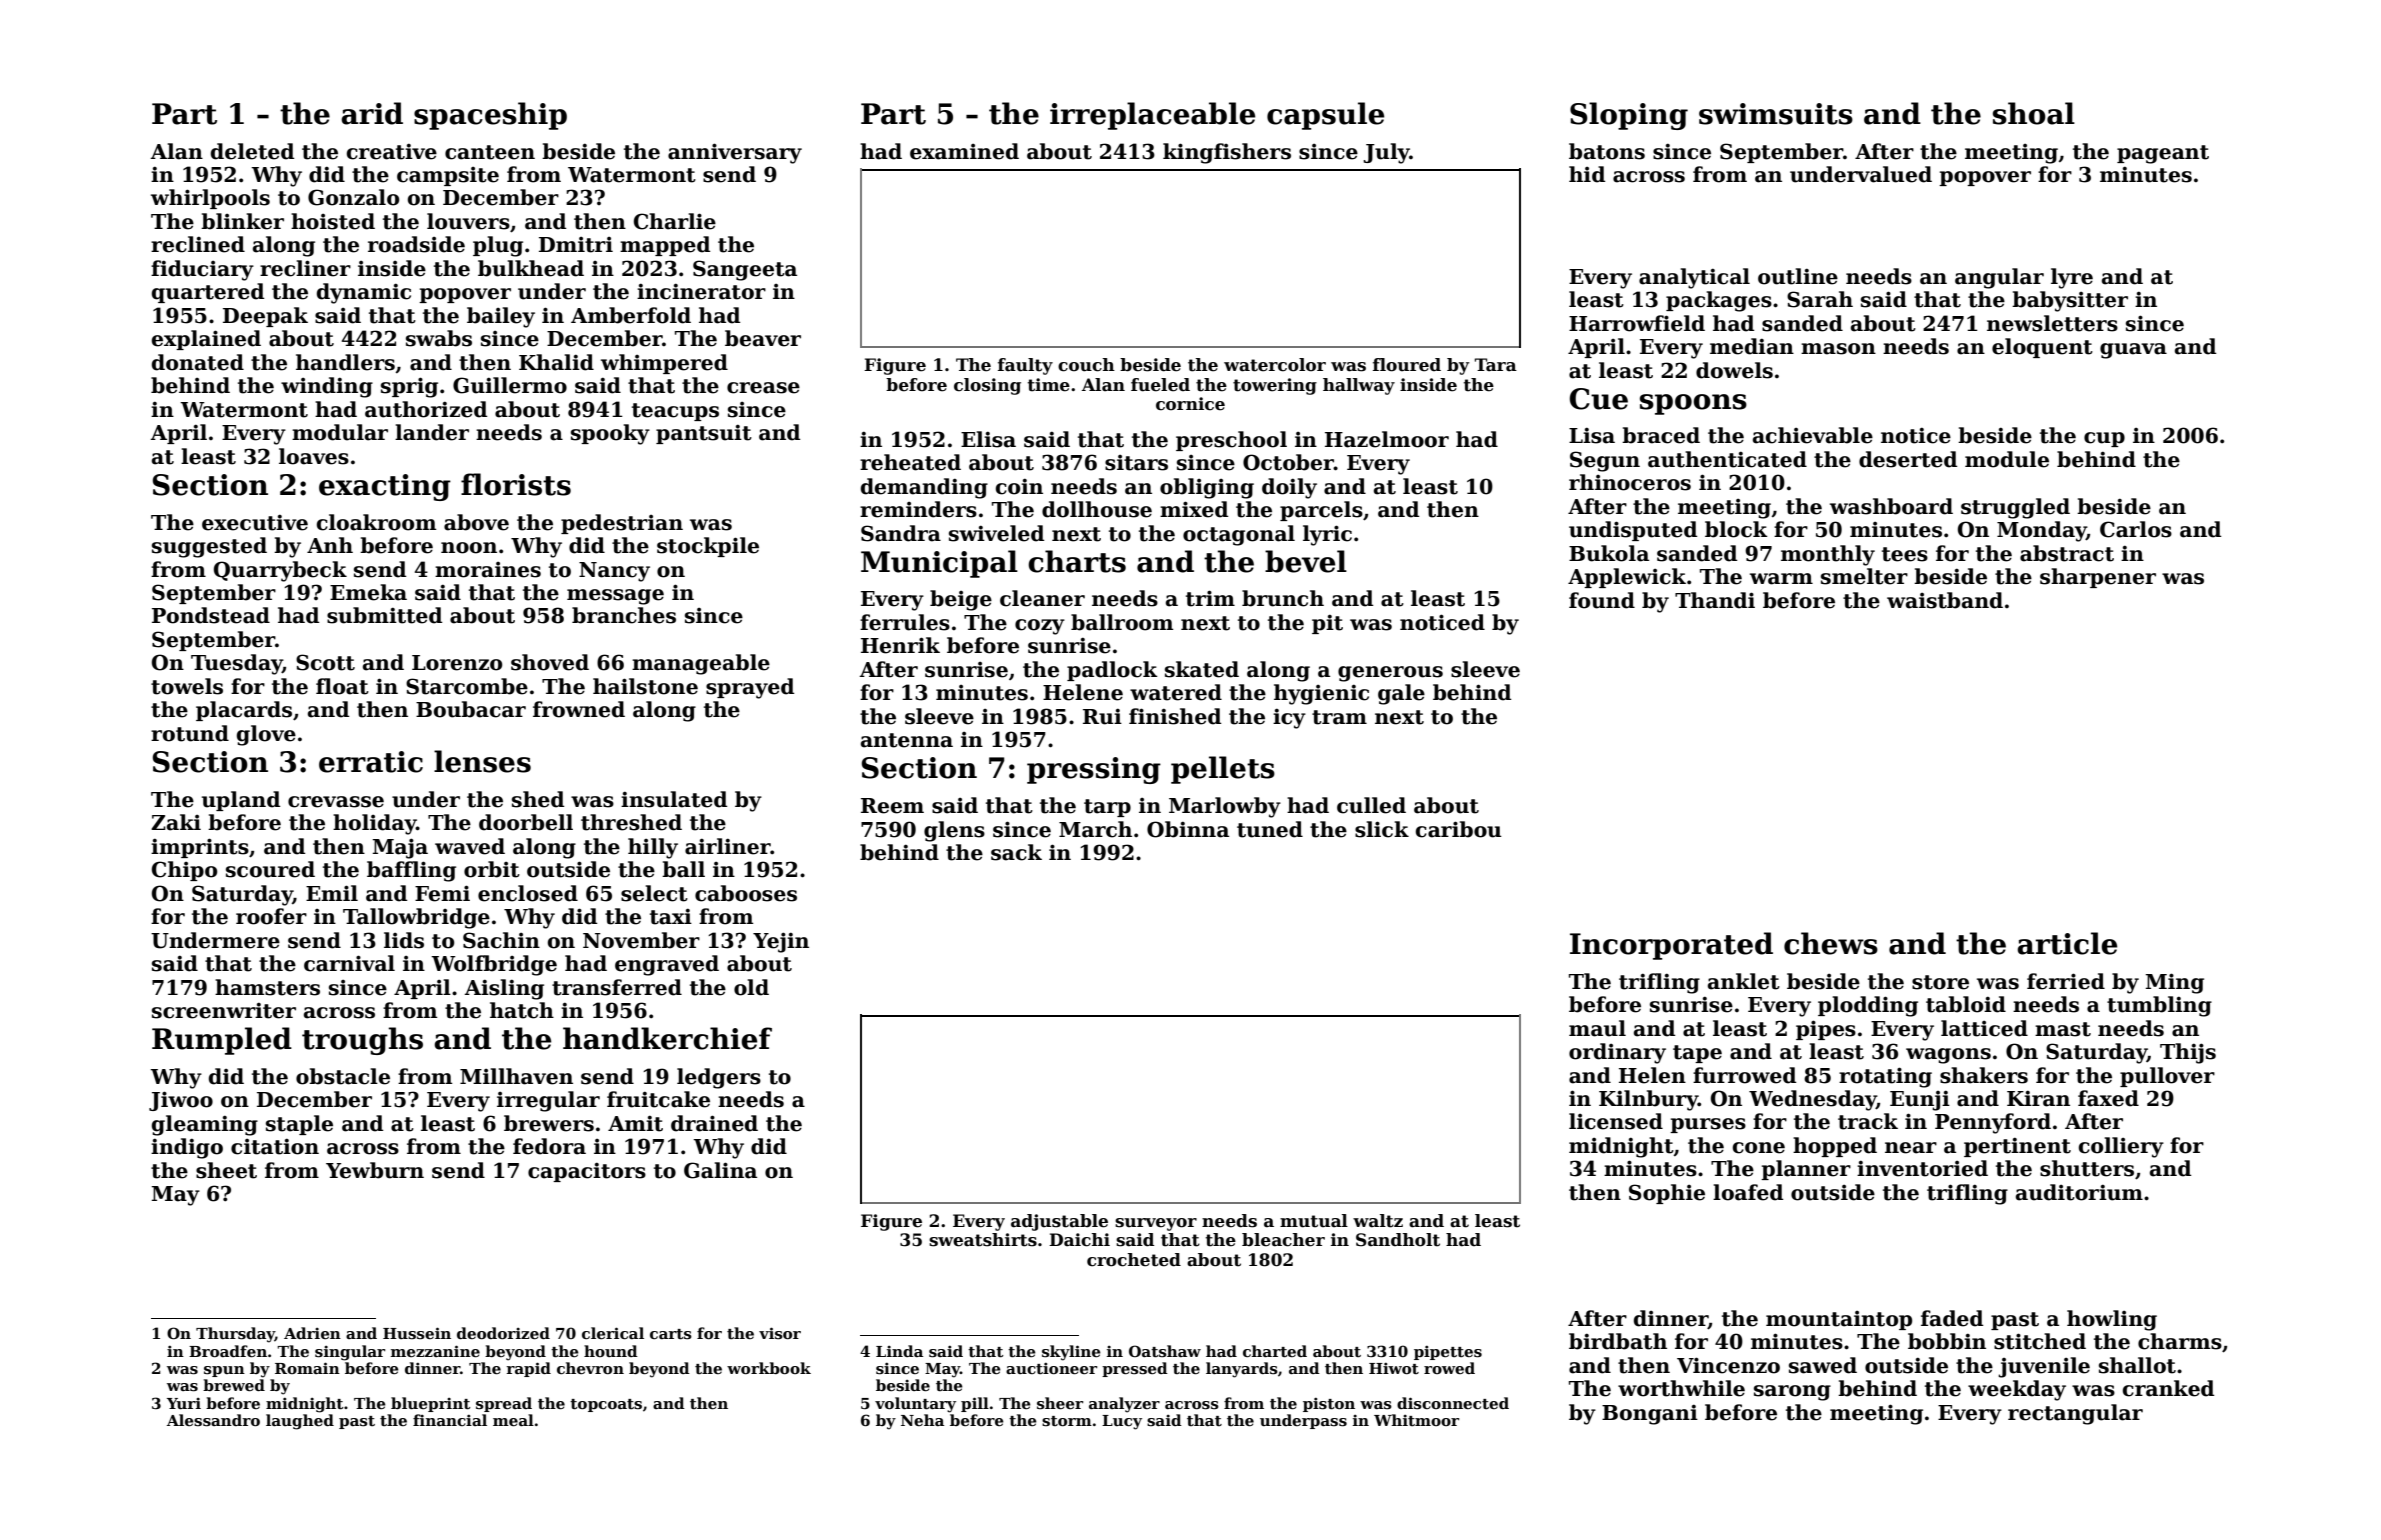  I want to click on capacitors, so click(587, 1172).
